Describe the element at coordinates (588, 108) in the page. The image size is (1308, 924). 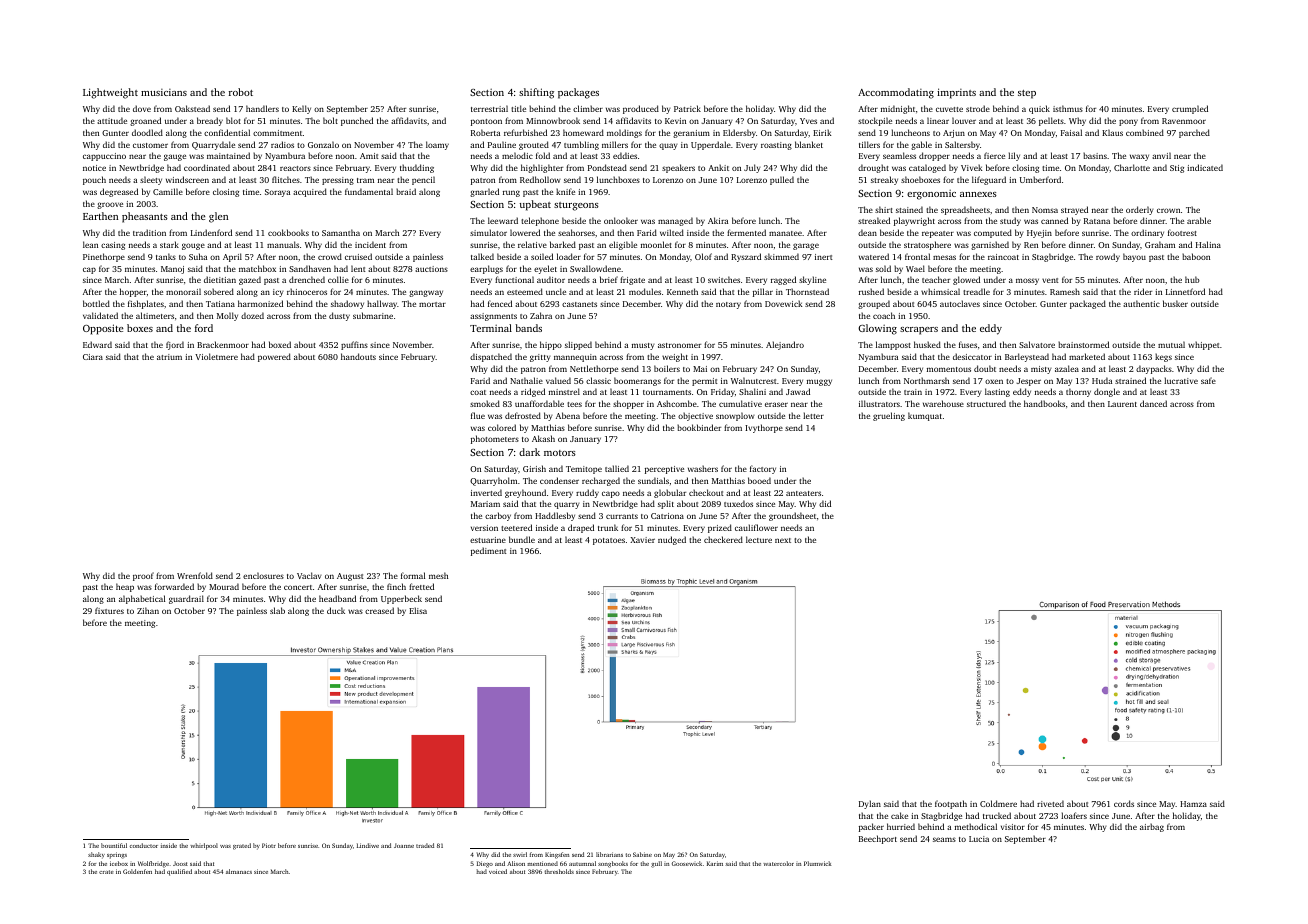
I see `climber` at that location.
